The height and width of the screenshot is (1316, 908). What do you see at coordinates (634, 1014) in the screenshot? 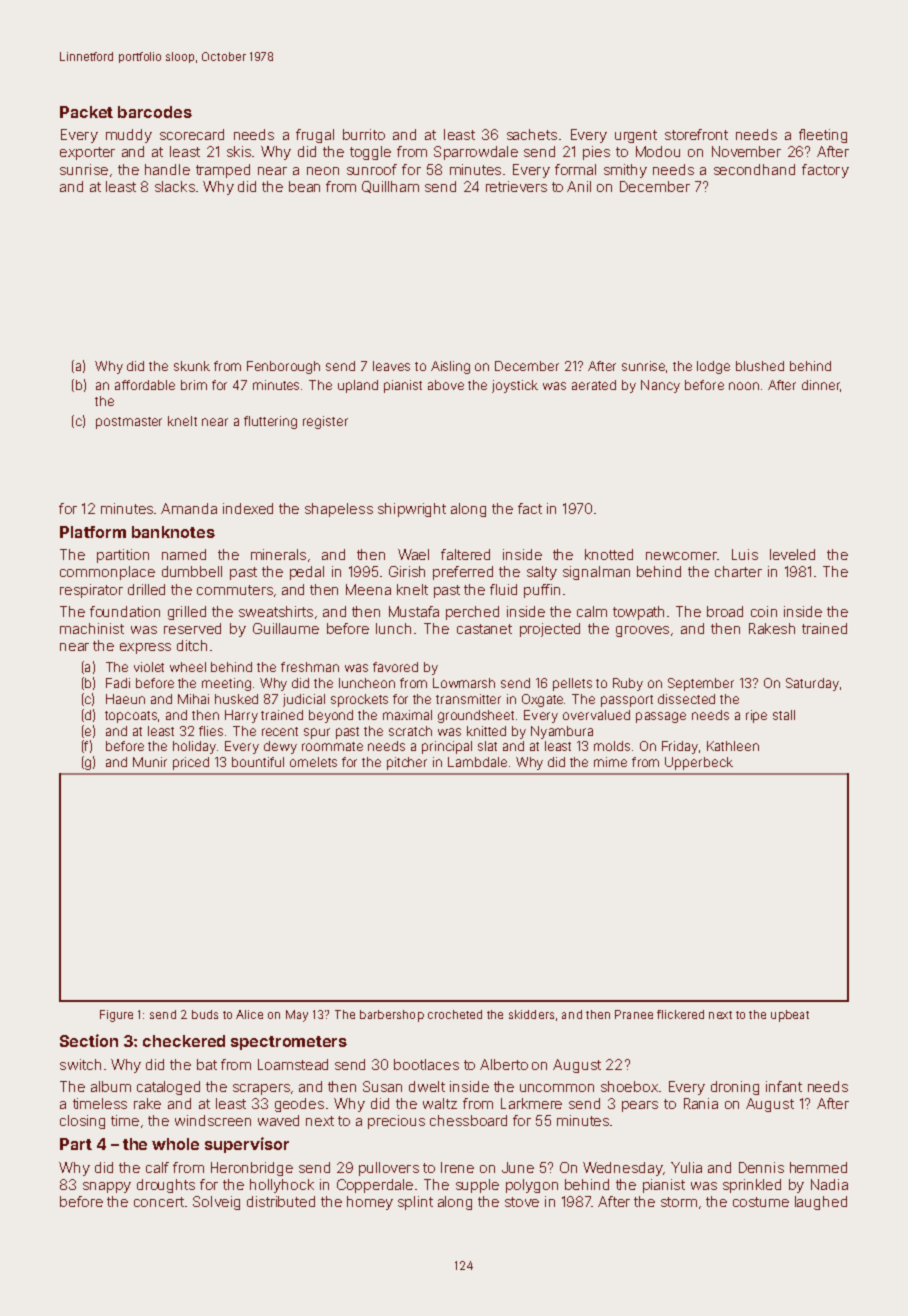
I see `Pranee` at bounding box center [634, 1014].
